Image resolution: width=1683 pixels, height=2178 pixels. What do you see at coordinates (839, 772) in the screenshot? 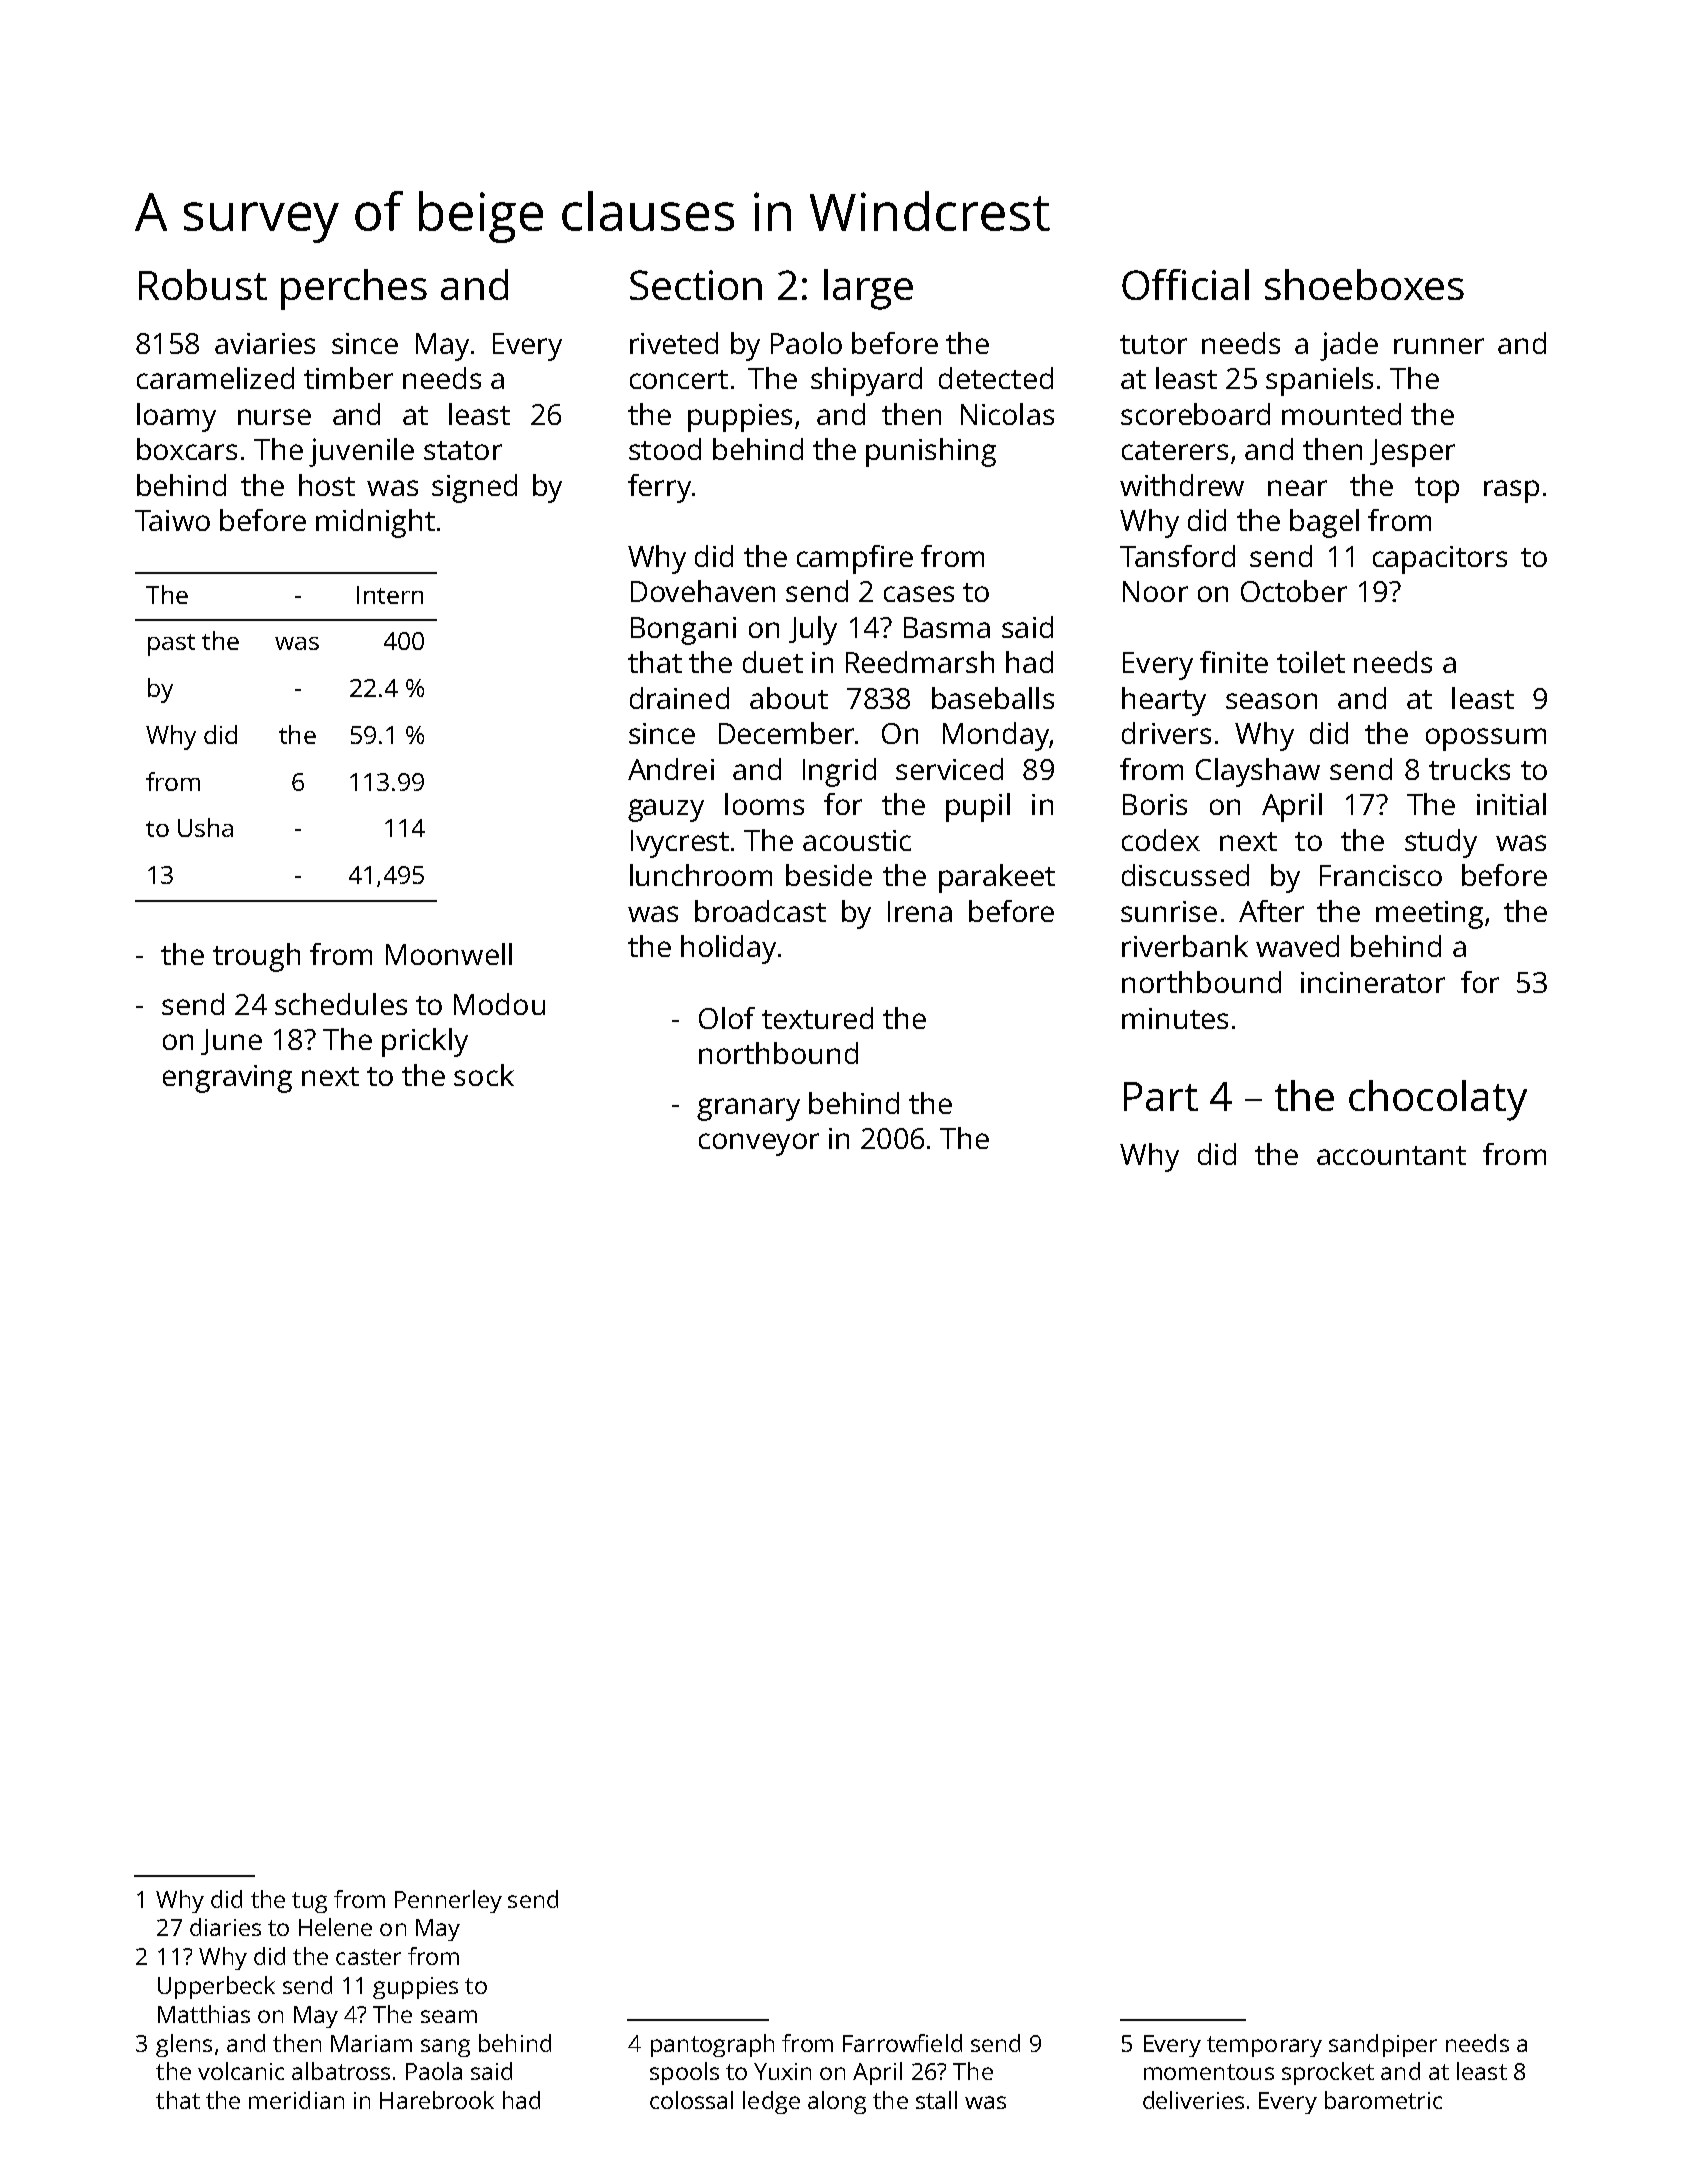
I see `Ingrid` at bounding box center [839, 772].
